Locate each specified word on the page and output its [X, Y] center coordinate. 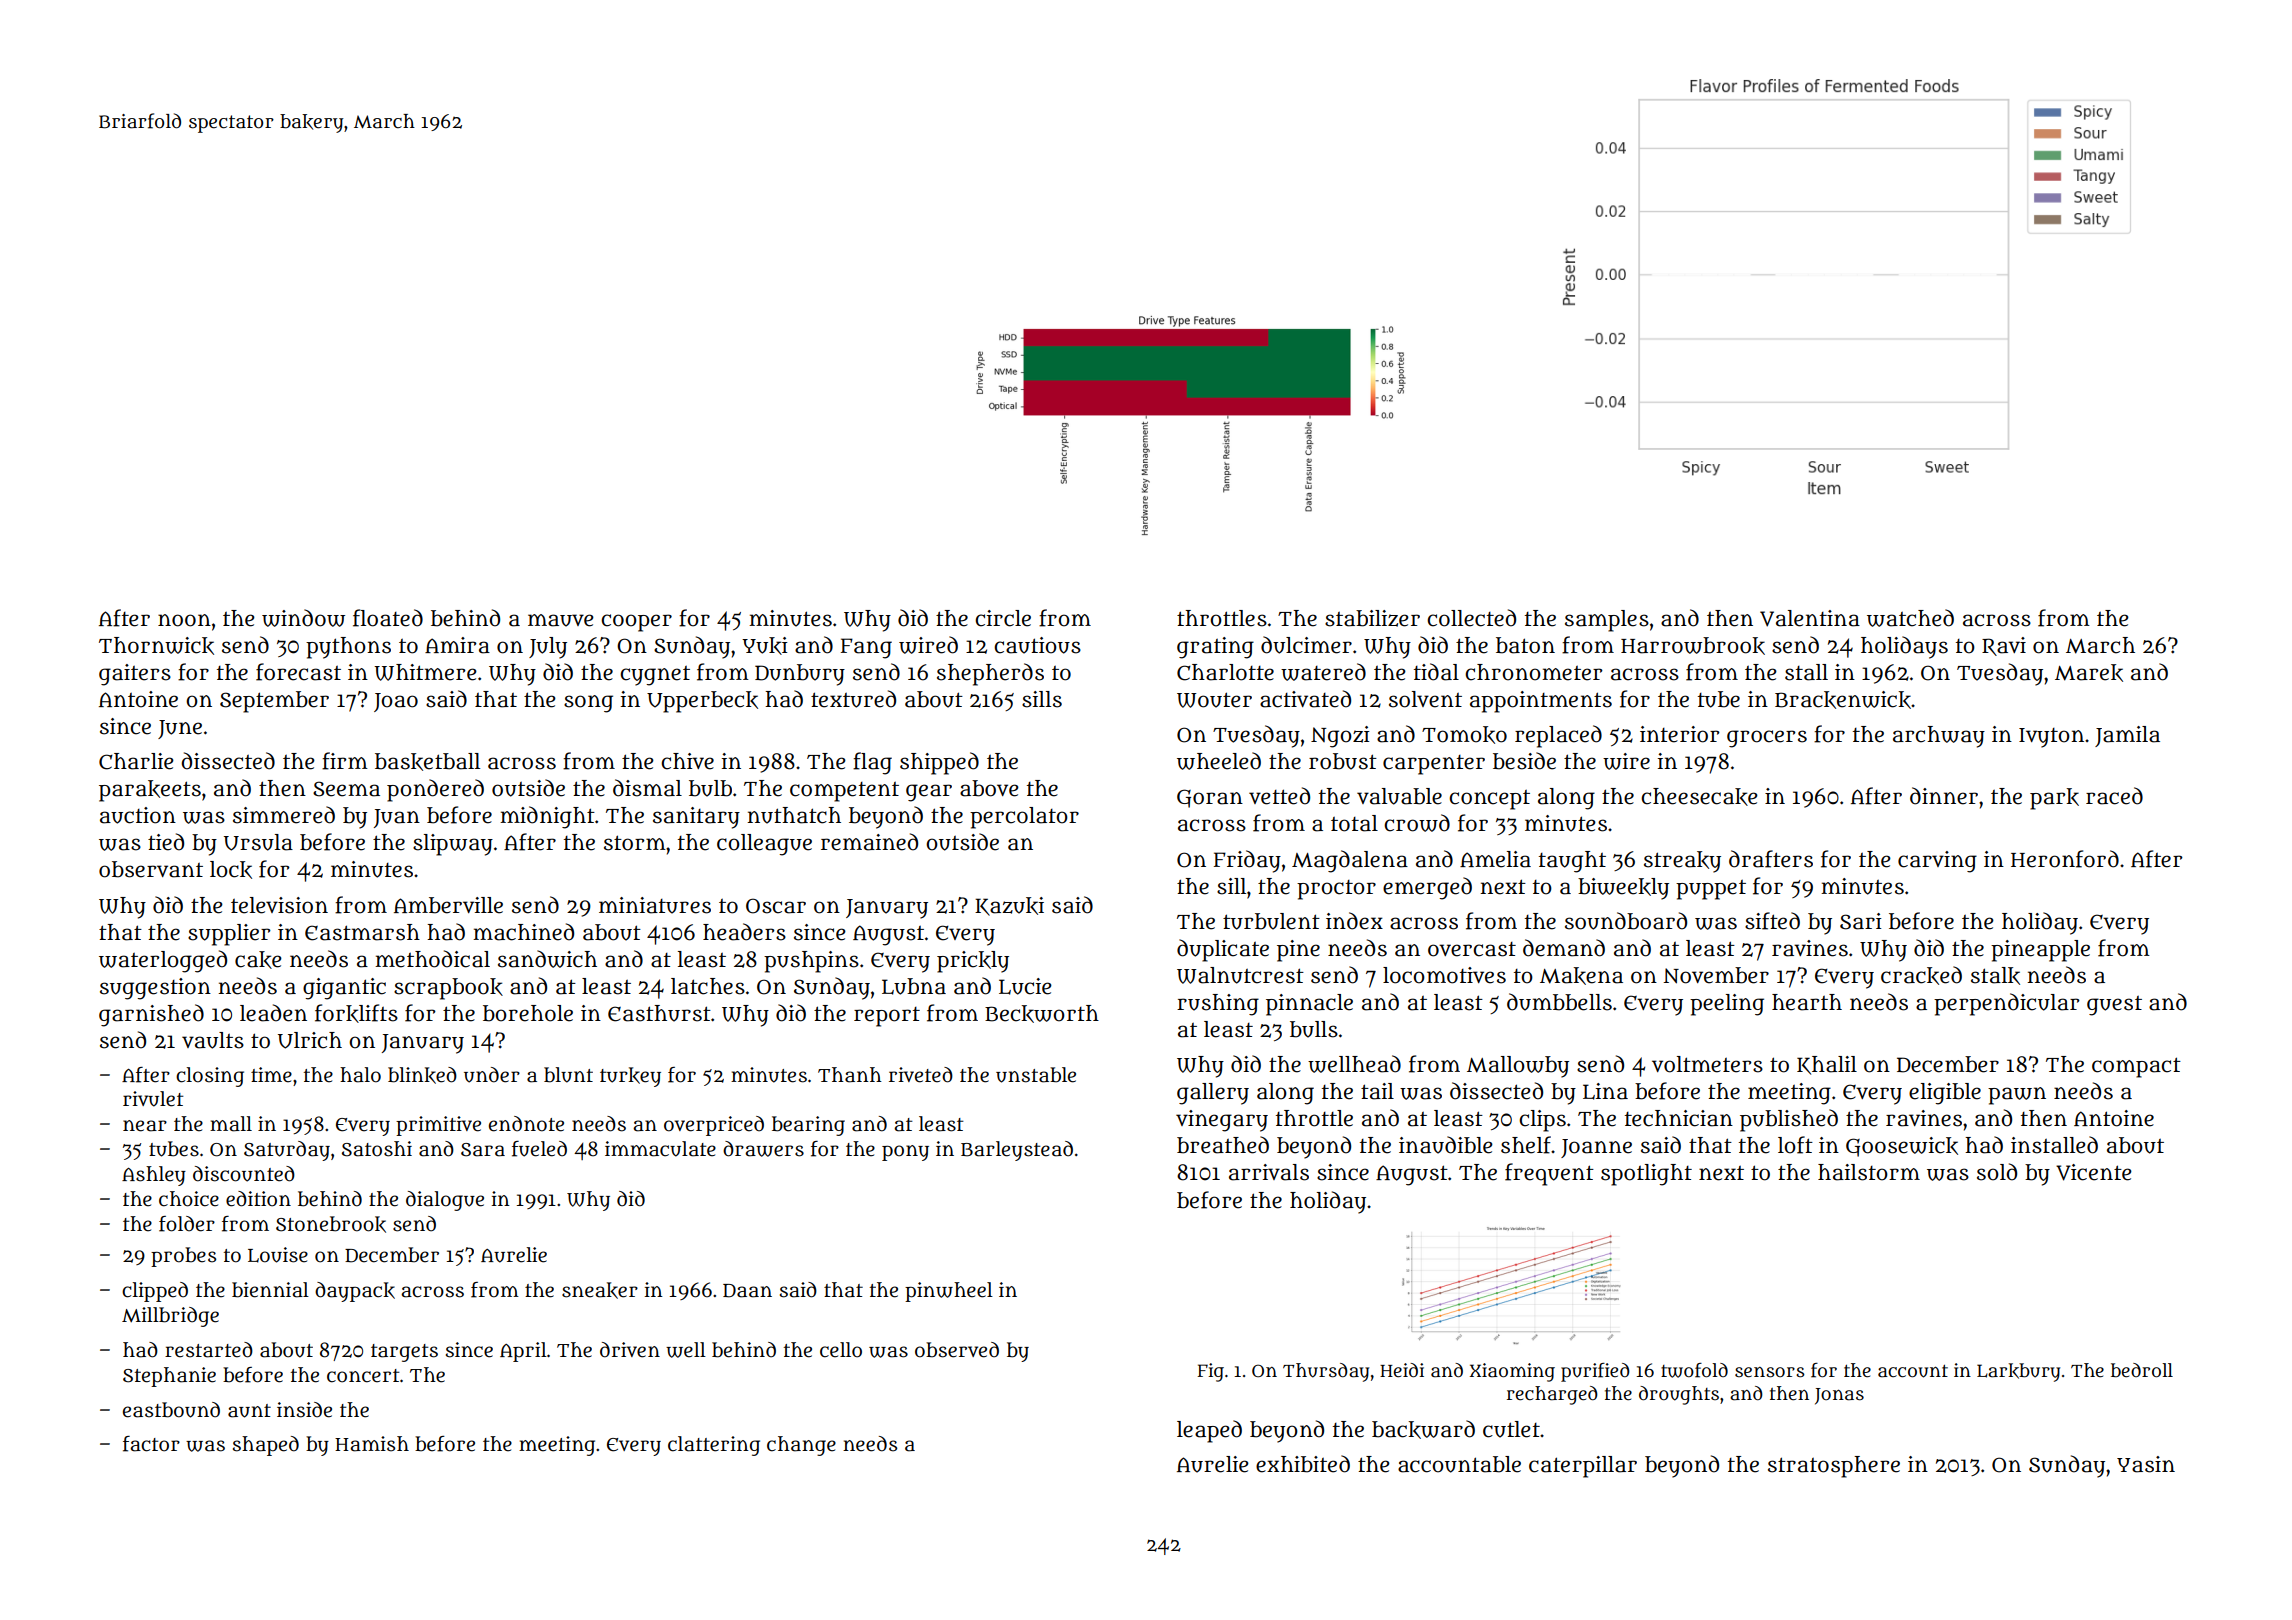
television [279, 905]
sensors [1770, 1372]
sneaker [600, 1290]
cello [841, 1350]
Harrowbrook [1693, 646]
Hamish [372, 1444]
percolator [1024, 818]
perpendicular [2007, 1004]
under [492, 1075]
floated [388, 618]
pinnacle [1309, 1005]
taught [1572, 862]
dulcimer [1306, 645]
